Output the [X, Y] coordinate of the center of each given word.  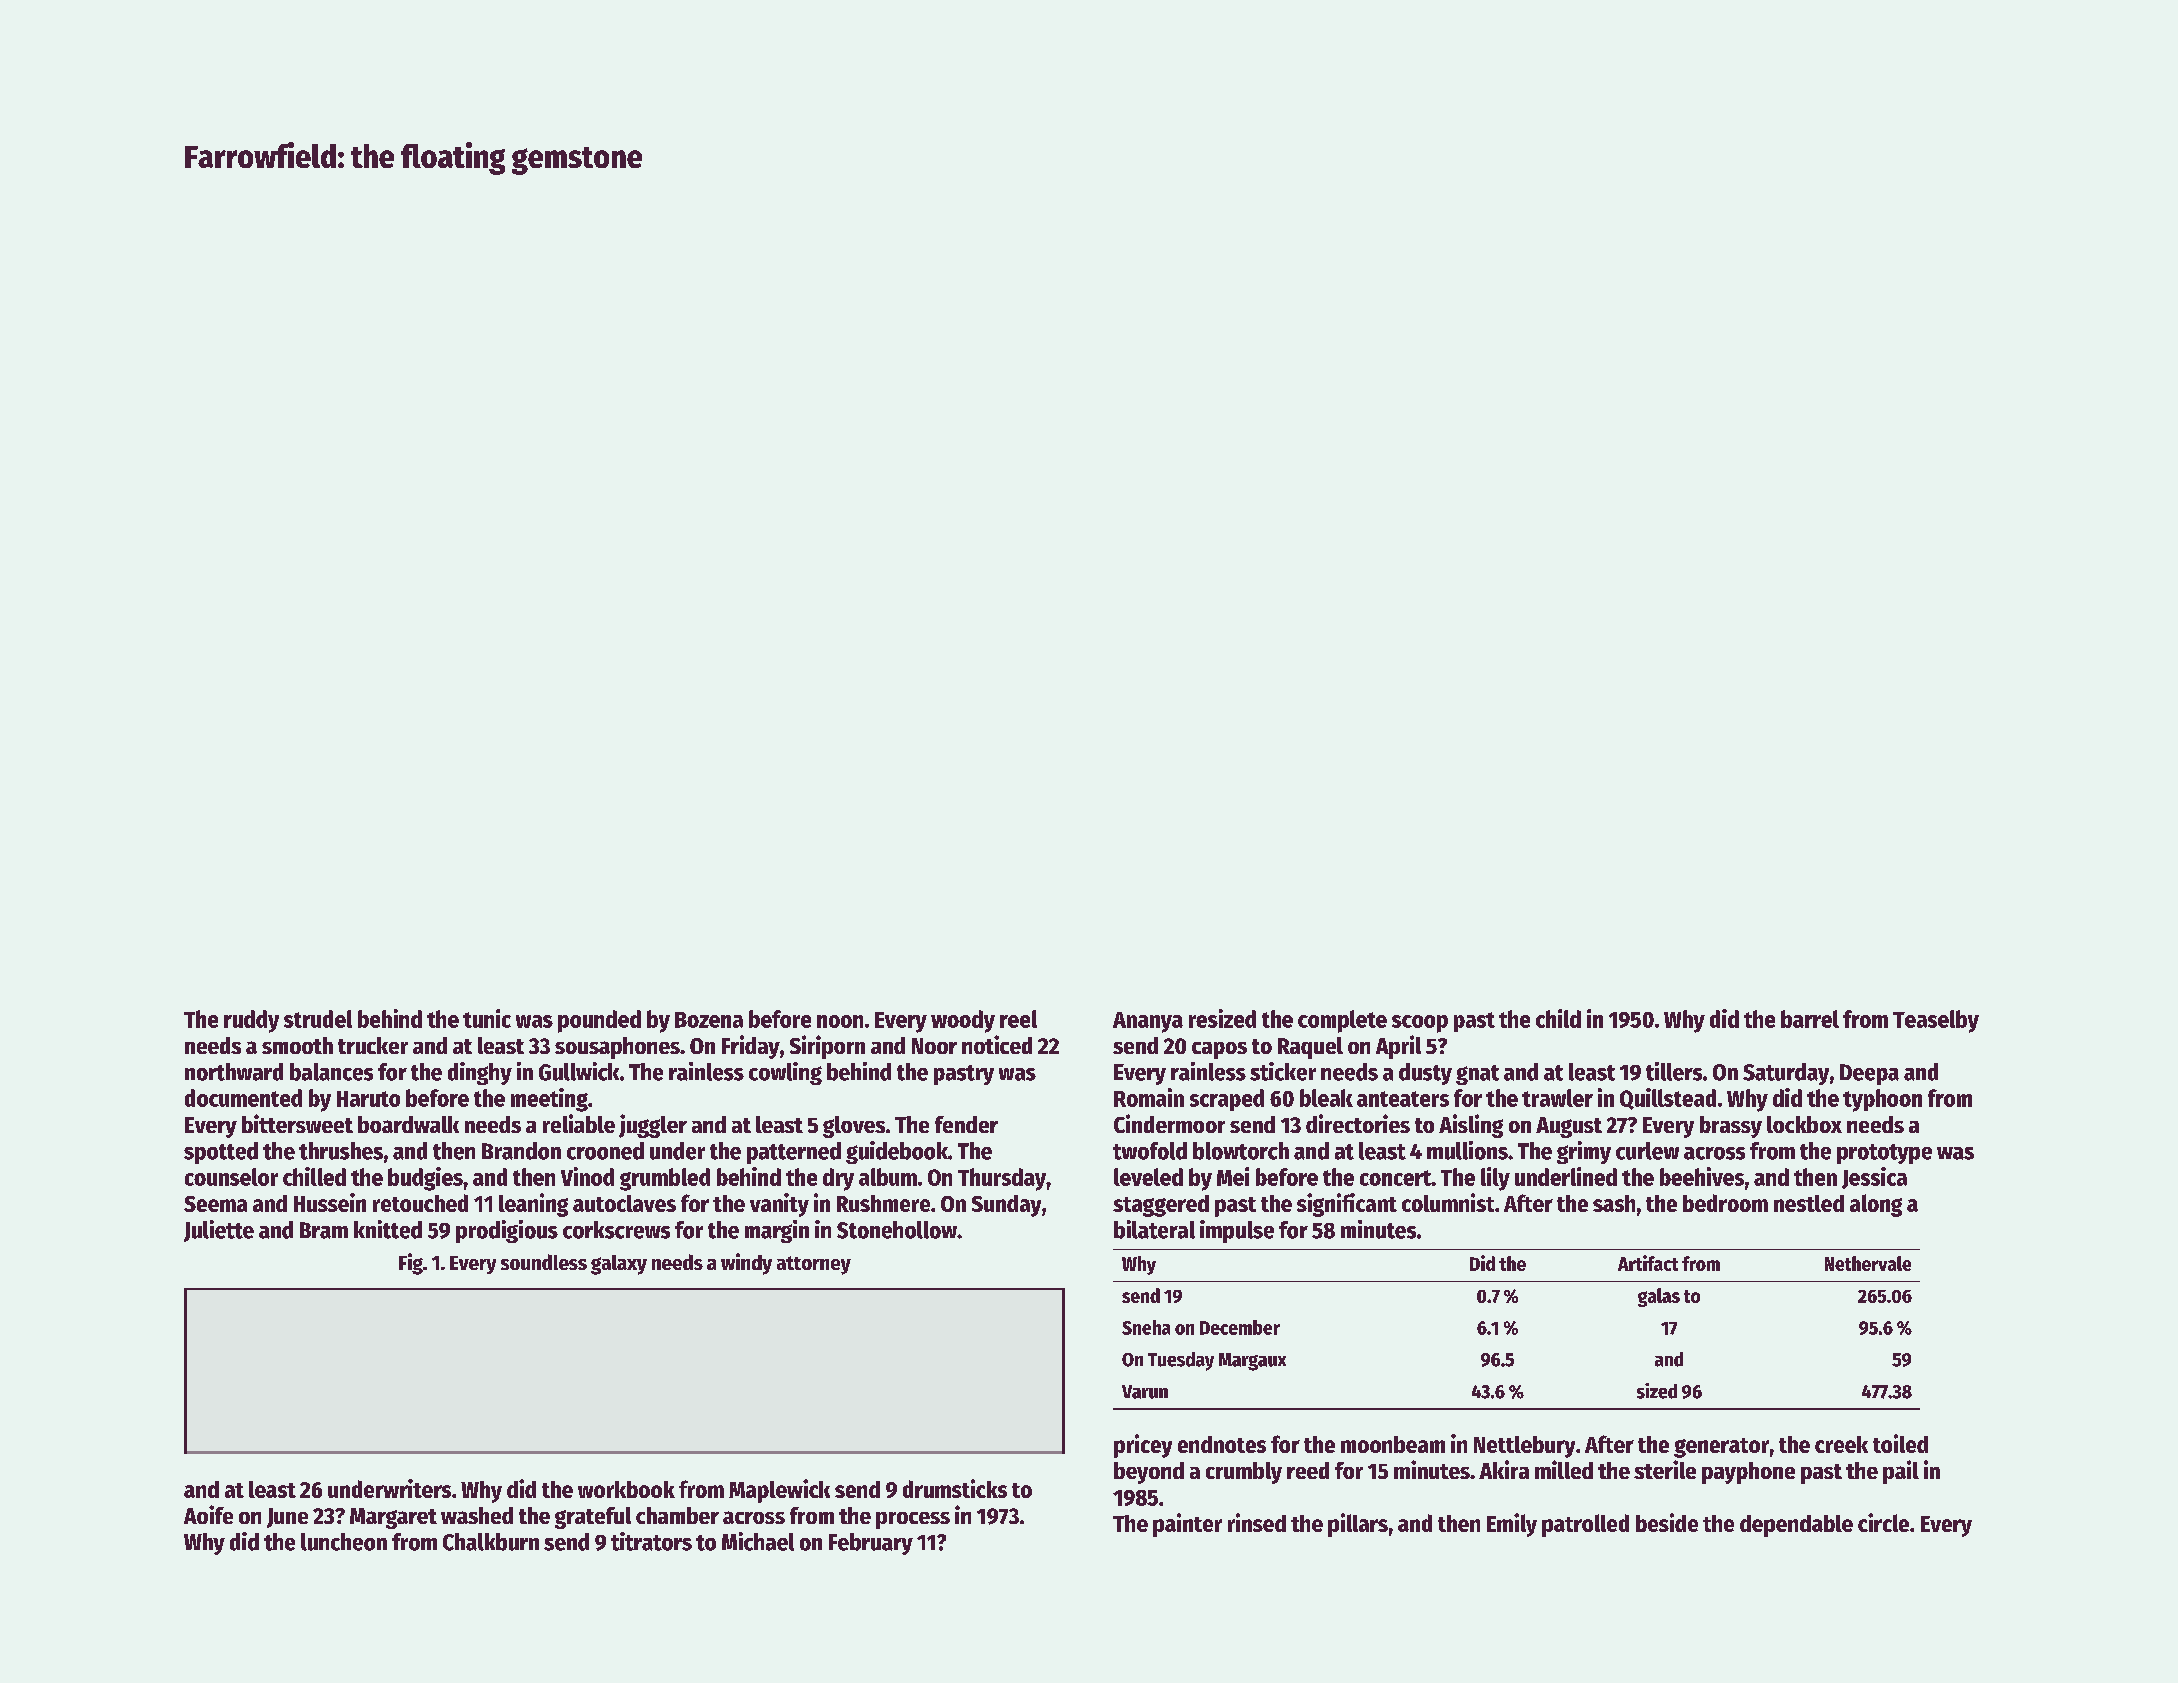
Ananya [1148, 1022]
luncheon [344, 1542]
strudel [318, 1019]
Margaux [1252, 1362]
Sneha [1146, 1327]
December [1240, 1327]
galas [1659, 1297]
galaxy [619, 1265]
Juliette [219, 1231]
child [1558, 1018]
